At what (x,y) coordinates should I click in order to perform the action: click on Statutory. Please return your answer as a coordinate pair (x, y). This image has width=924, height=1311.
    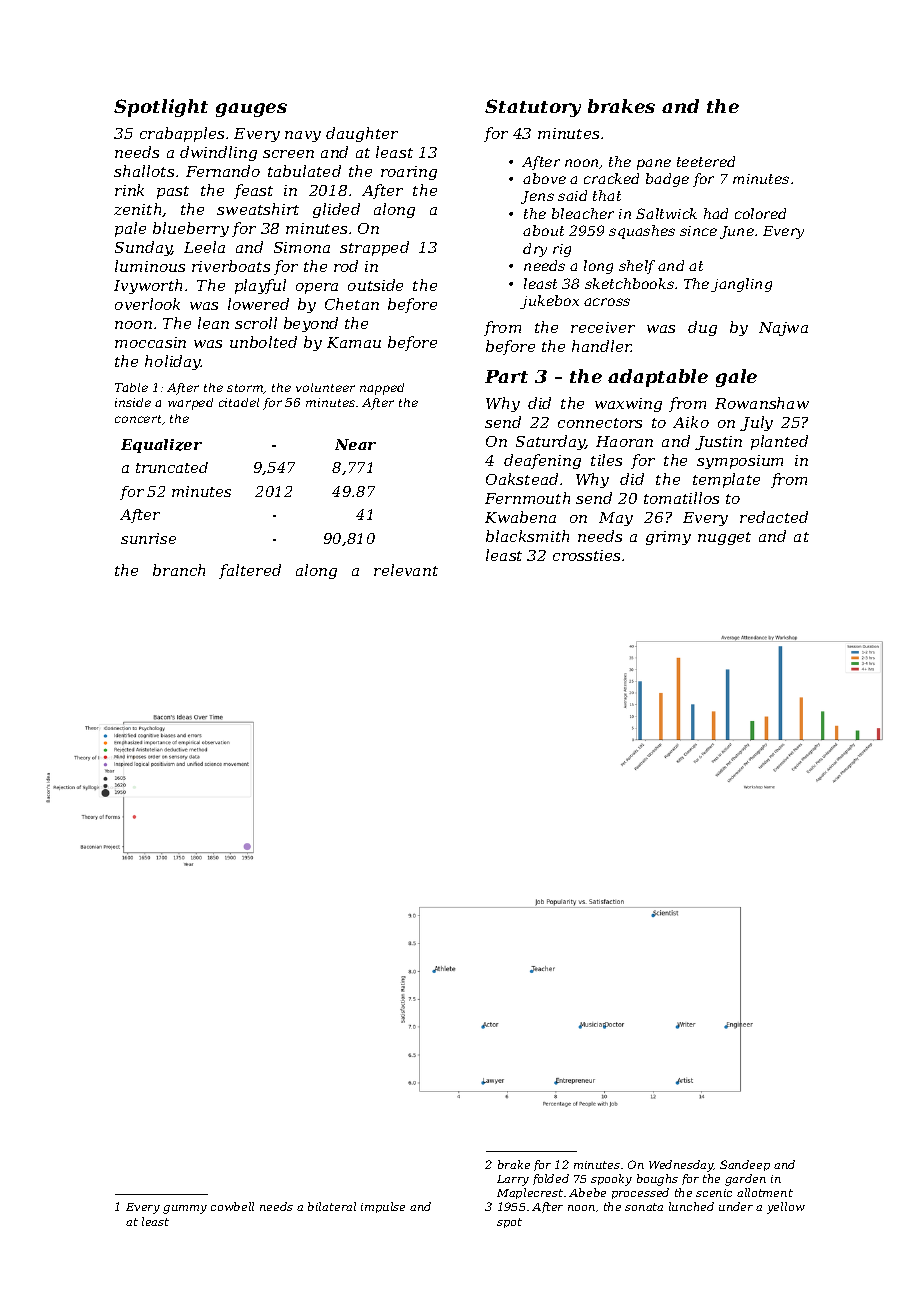
    Looking at the image, I should click on (533, 108).
